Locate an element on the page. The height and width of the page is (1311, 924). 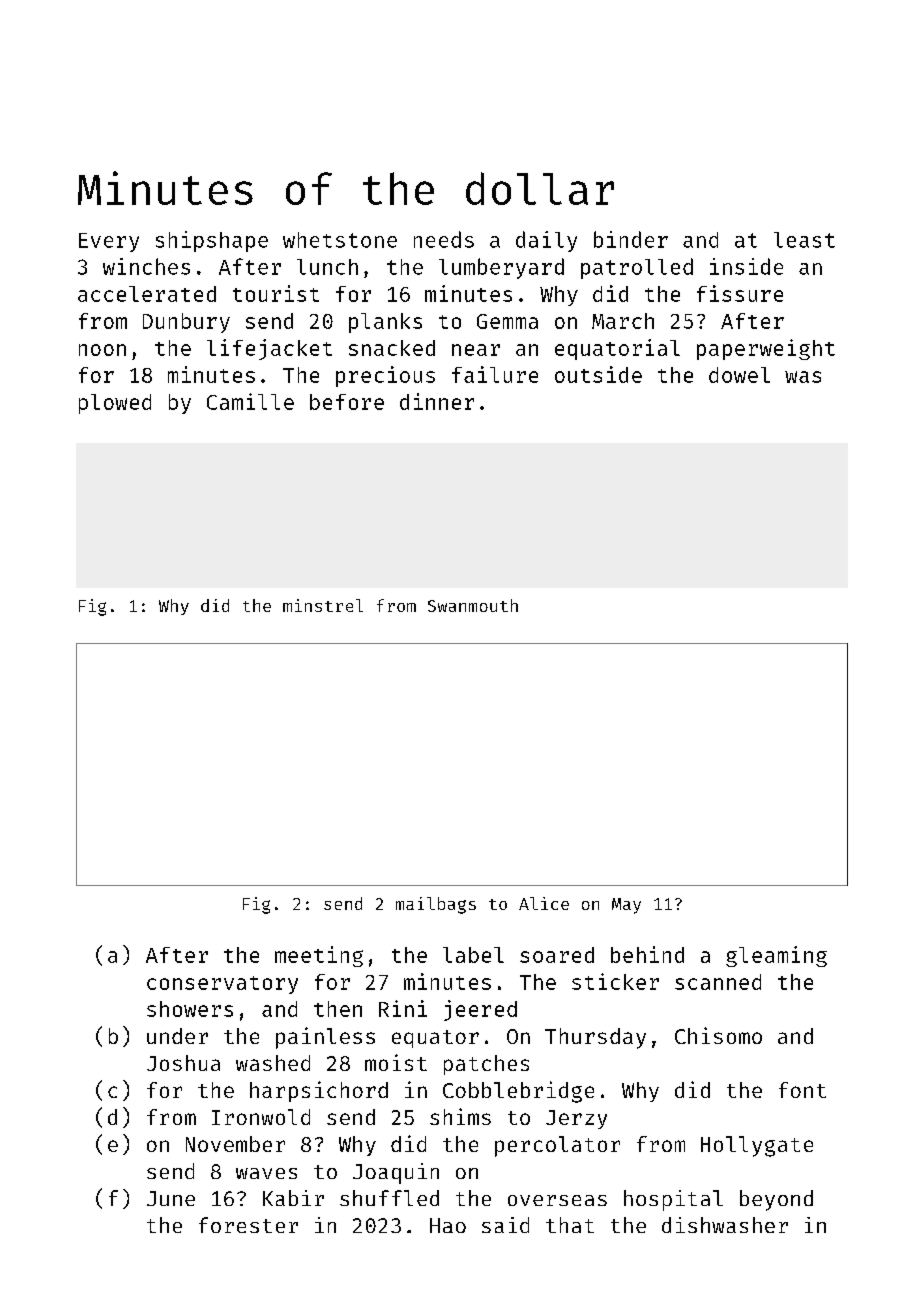
needs is located at coordinates (444, 239).
